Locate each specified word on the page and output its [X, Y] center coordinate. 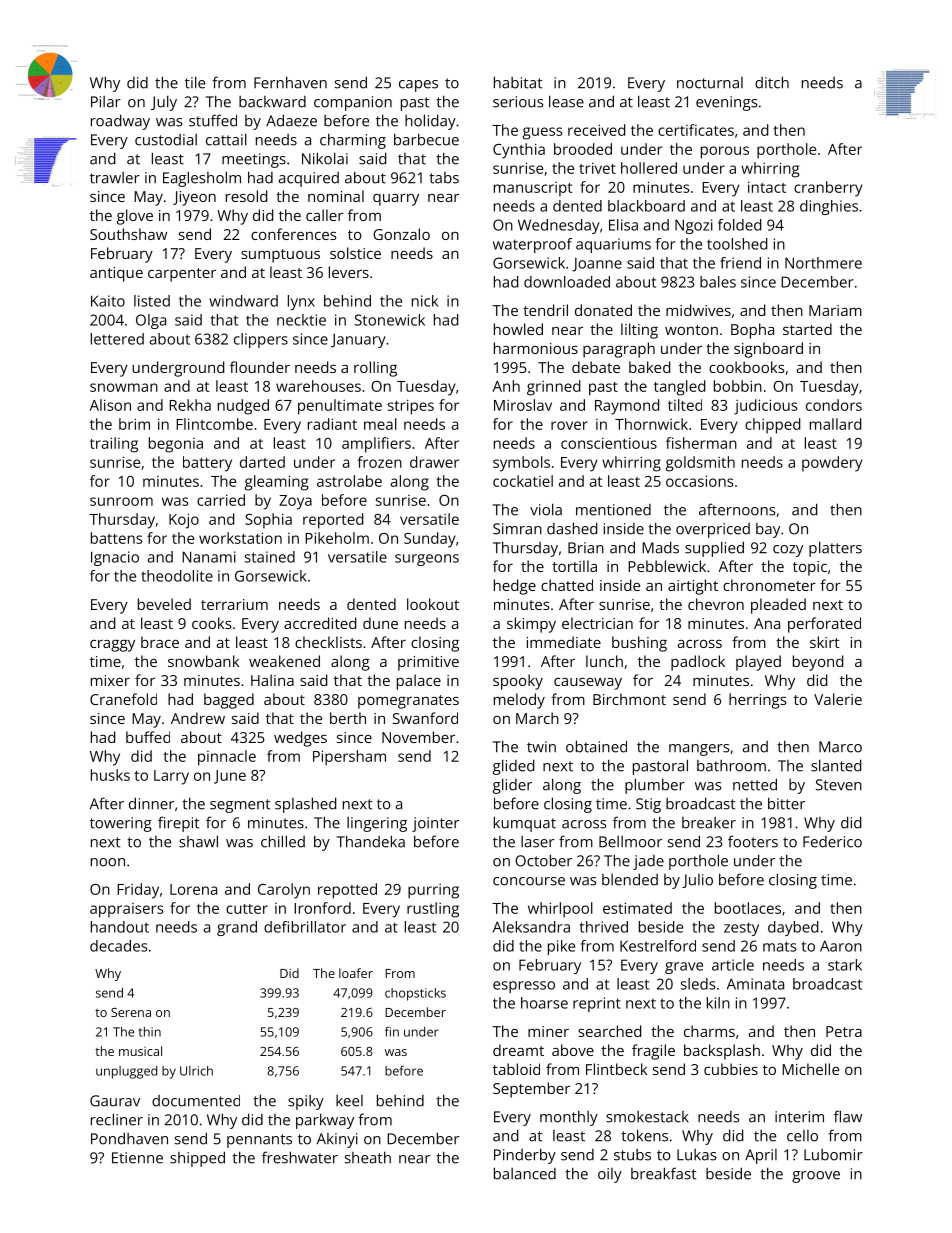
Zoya [295, 502]
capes [418, 86]
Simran [517, 529]
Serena [131, 1012]
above [573, 1050]
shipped [197, 1159]
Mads [660, 547]
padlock [698, 663]
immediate [564, 642]
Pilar [106, 102]
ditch [772, 82]
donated [603, 310]
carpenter [182, 275]
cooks [211, 623]
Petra [844, 1031]
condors [834, 405]
